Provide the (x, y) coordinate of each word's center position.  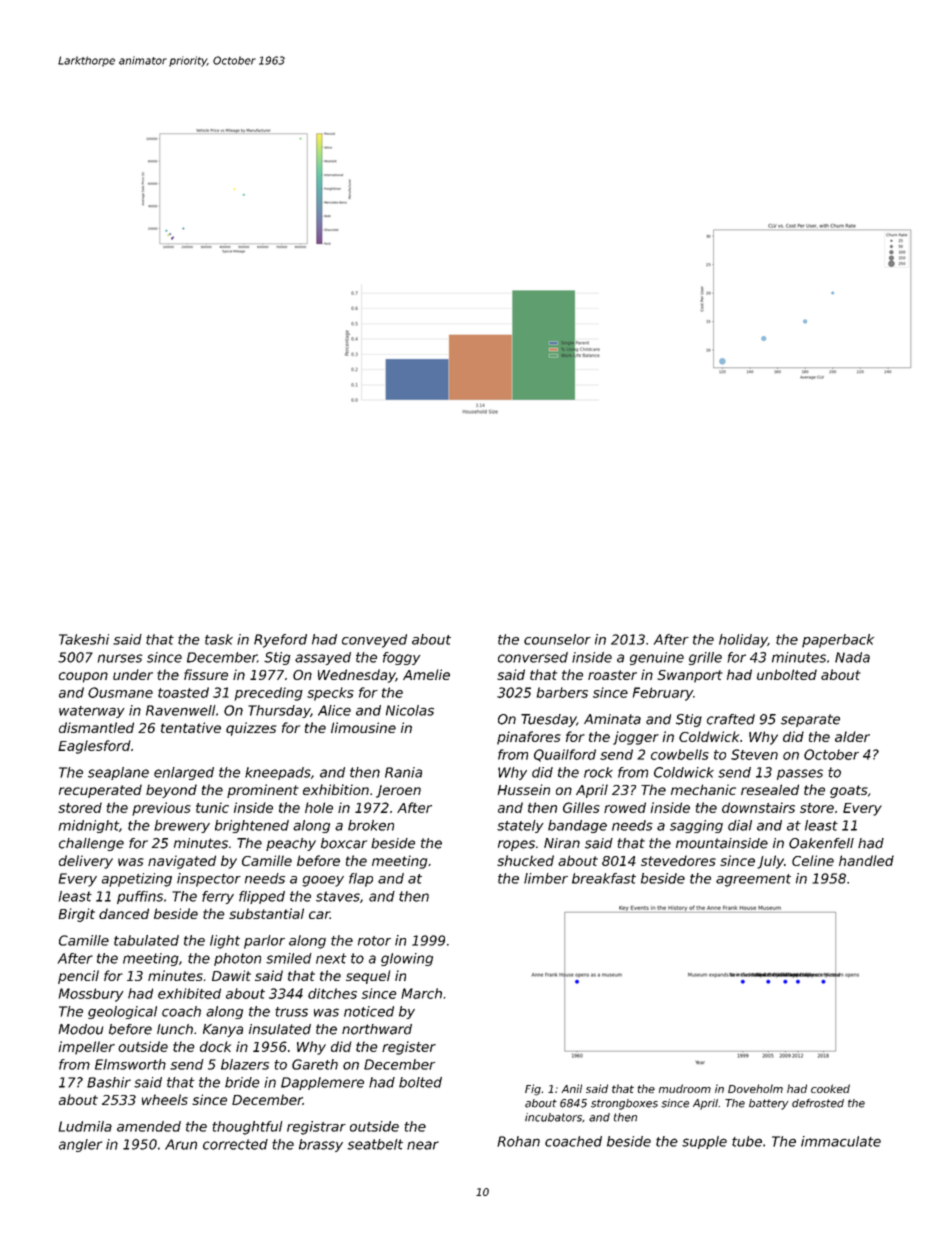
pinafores (529, 738)
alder (852, 736)
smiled (289, 958)
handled (866, 860)
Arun (181, 1144)
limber (546, 878)
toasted (183, 692)
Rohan (518, 1141)
